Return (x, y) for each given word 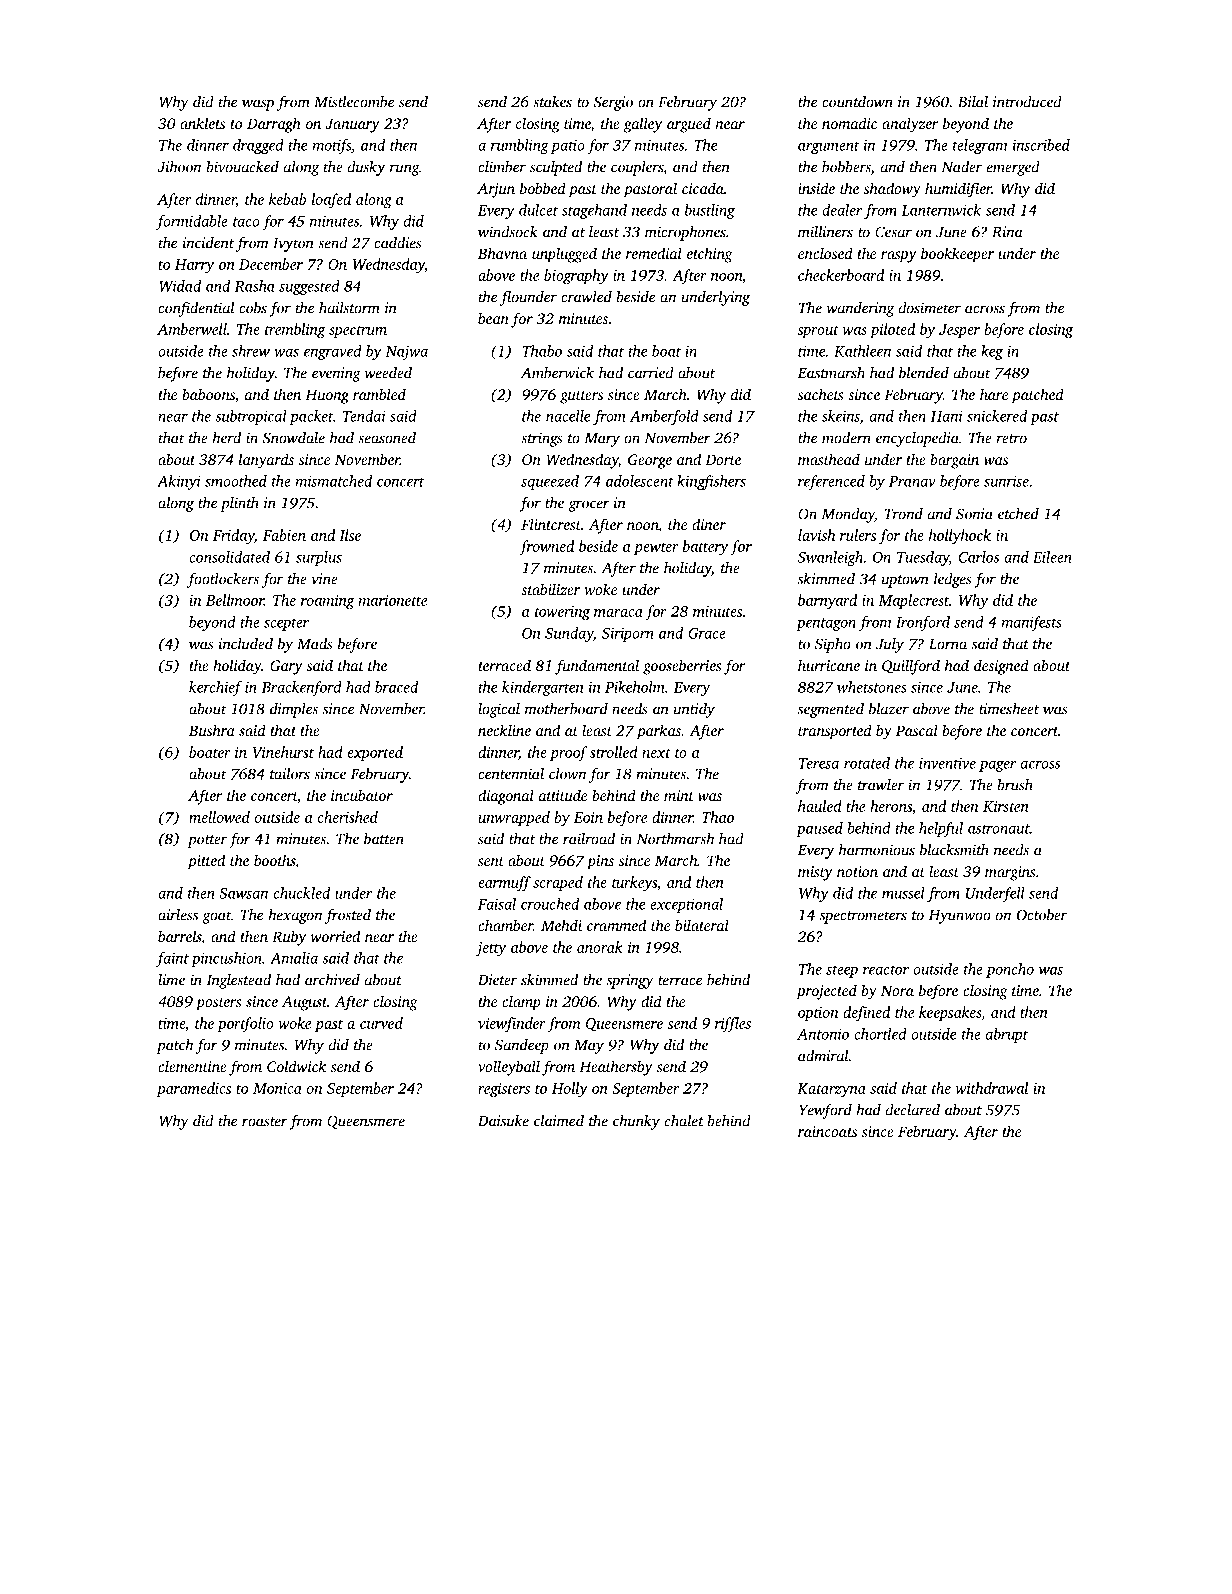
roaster (265, 1122)
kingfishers (711, 482)
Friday (233, 537)
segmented (831, 710)
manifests (1031, 623)
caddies (398, 243)
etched (1018, 514)
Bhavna (502, 253)
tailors (290, 774)
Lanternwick (941, 210)
